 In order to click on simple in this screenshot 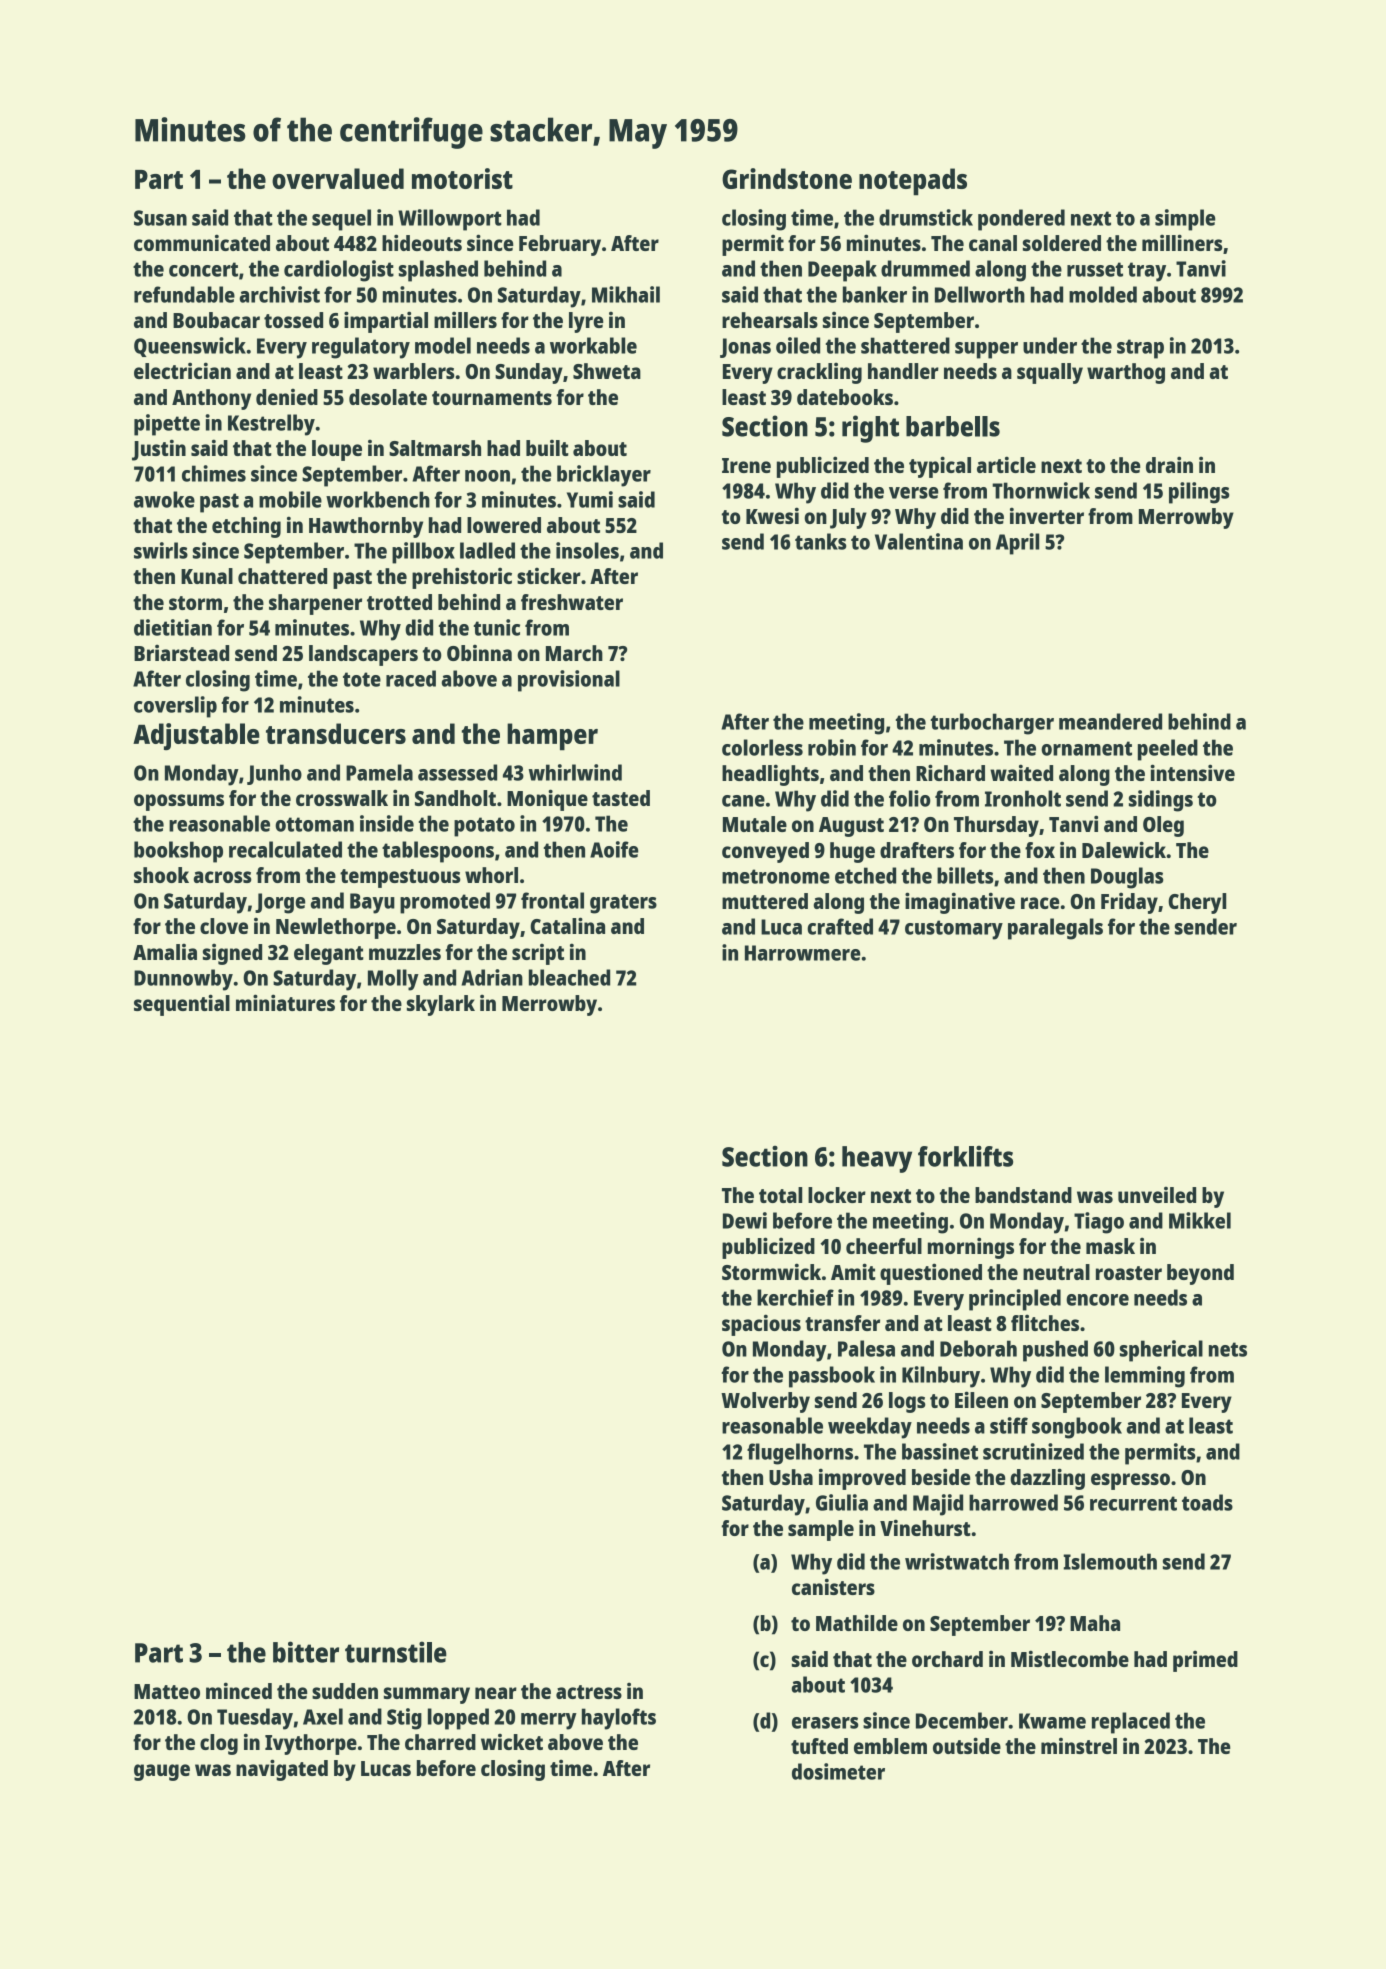, I will do `click(1185, 220)`.
